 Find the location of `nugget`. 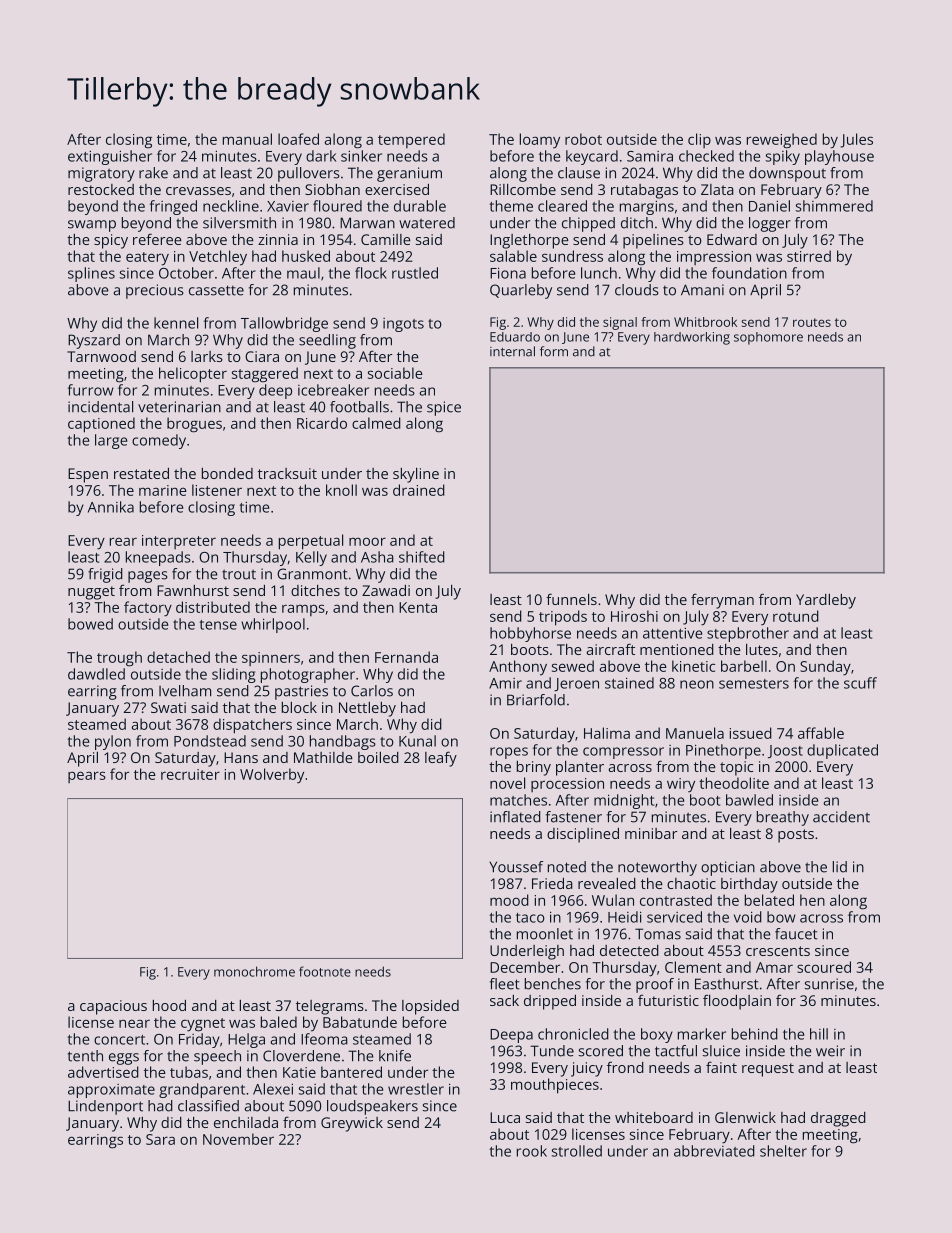

nugget is located at coordinates (91, 593).
